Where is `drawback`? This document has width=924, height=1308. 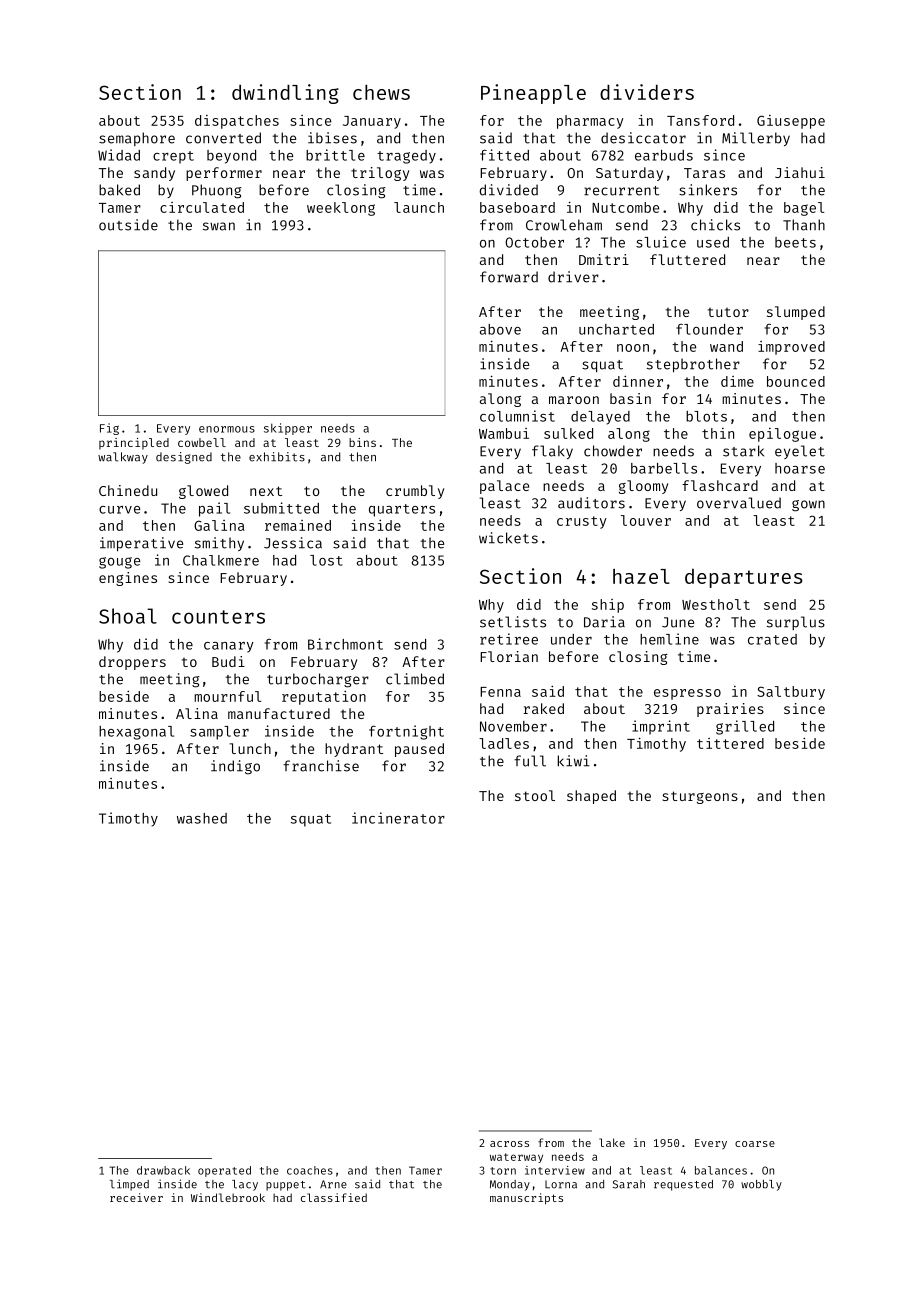 drawback is located at coordinates (163, 1170).
